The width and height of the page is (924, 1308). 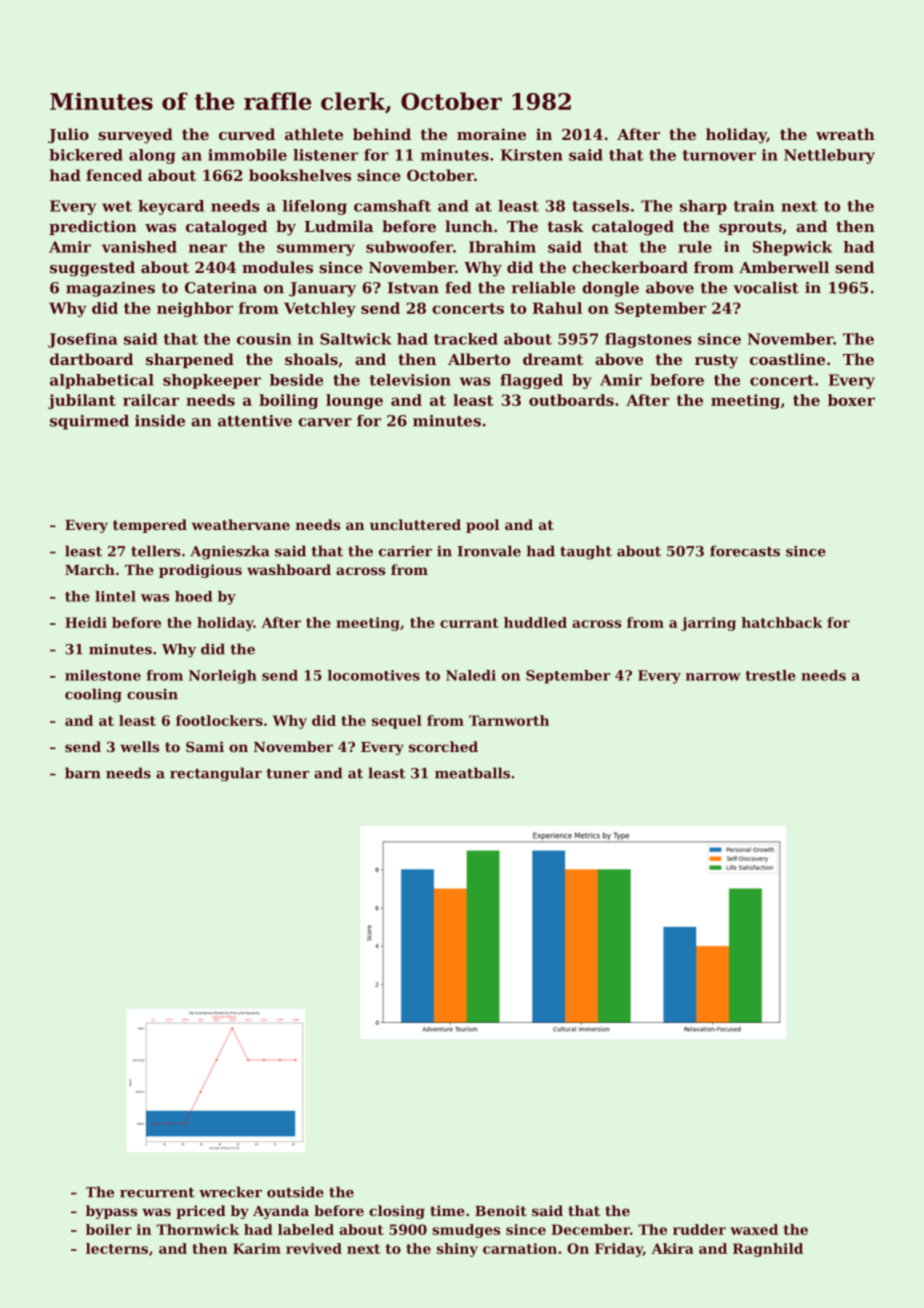 What do you see at coordinates (509, 720) in the page?
I see `Tarnworth` at bounding box center [509, 720].
